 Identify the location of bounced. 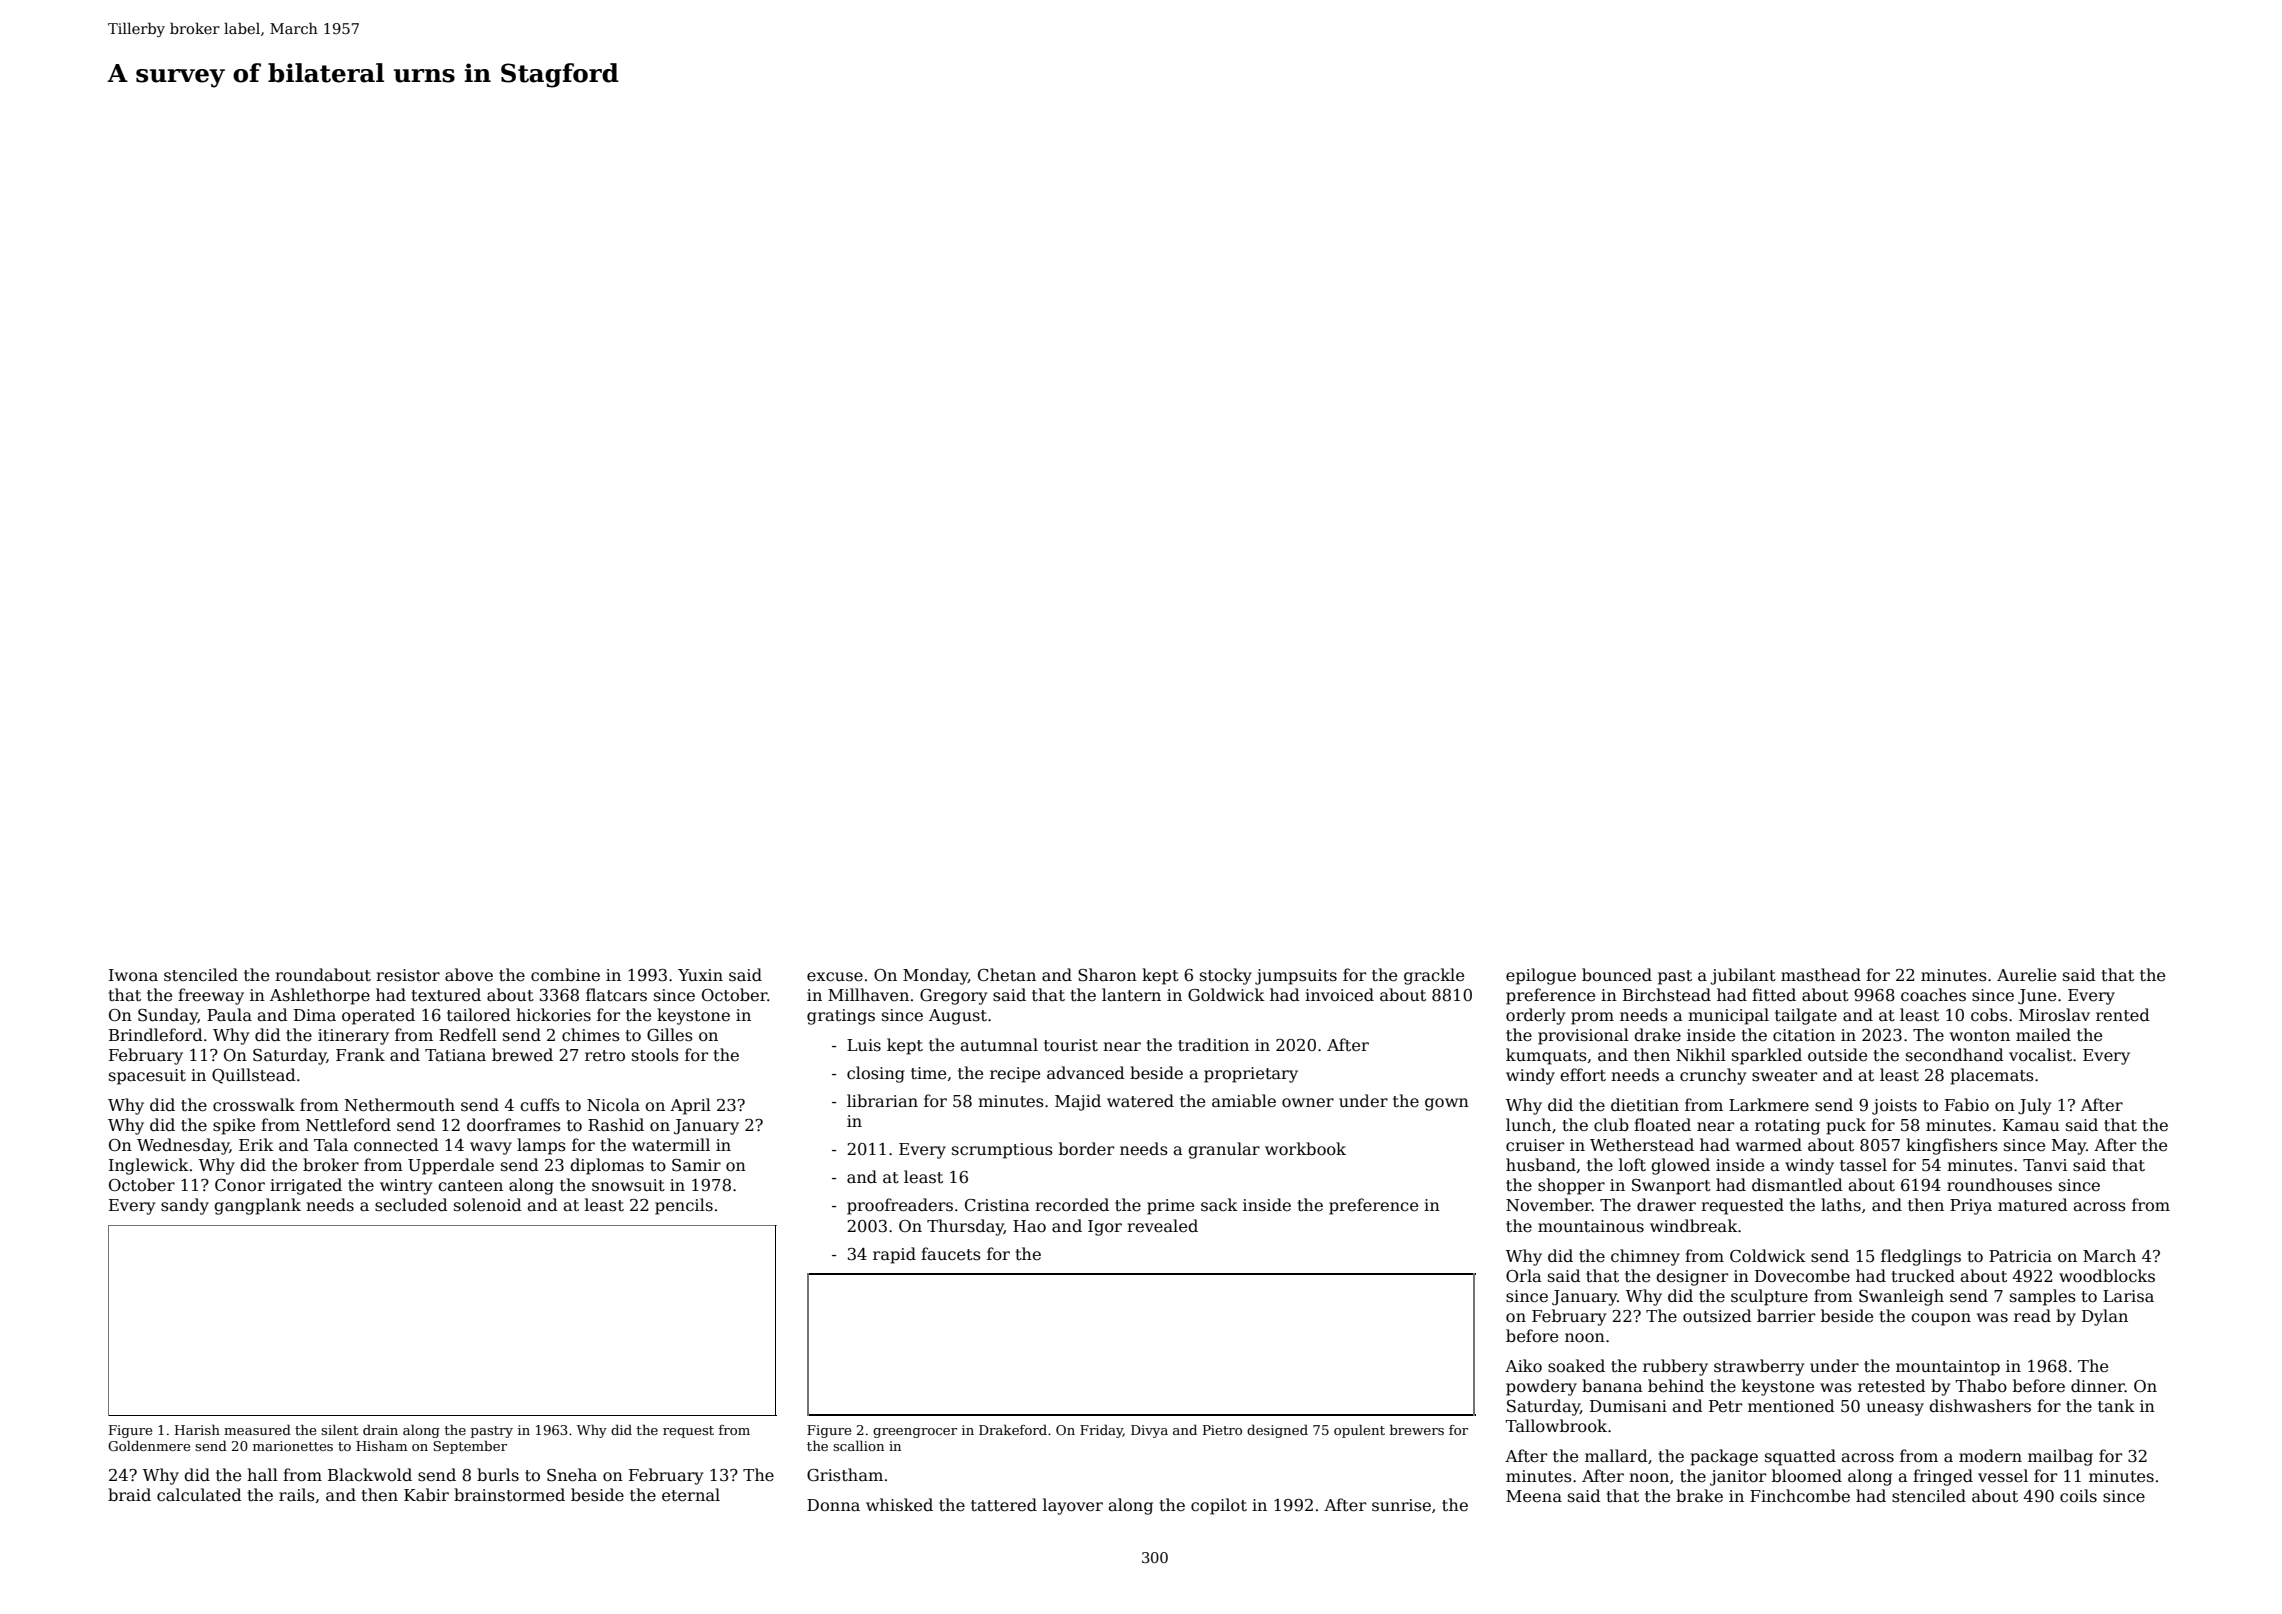
(1617, 974).
